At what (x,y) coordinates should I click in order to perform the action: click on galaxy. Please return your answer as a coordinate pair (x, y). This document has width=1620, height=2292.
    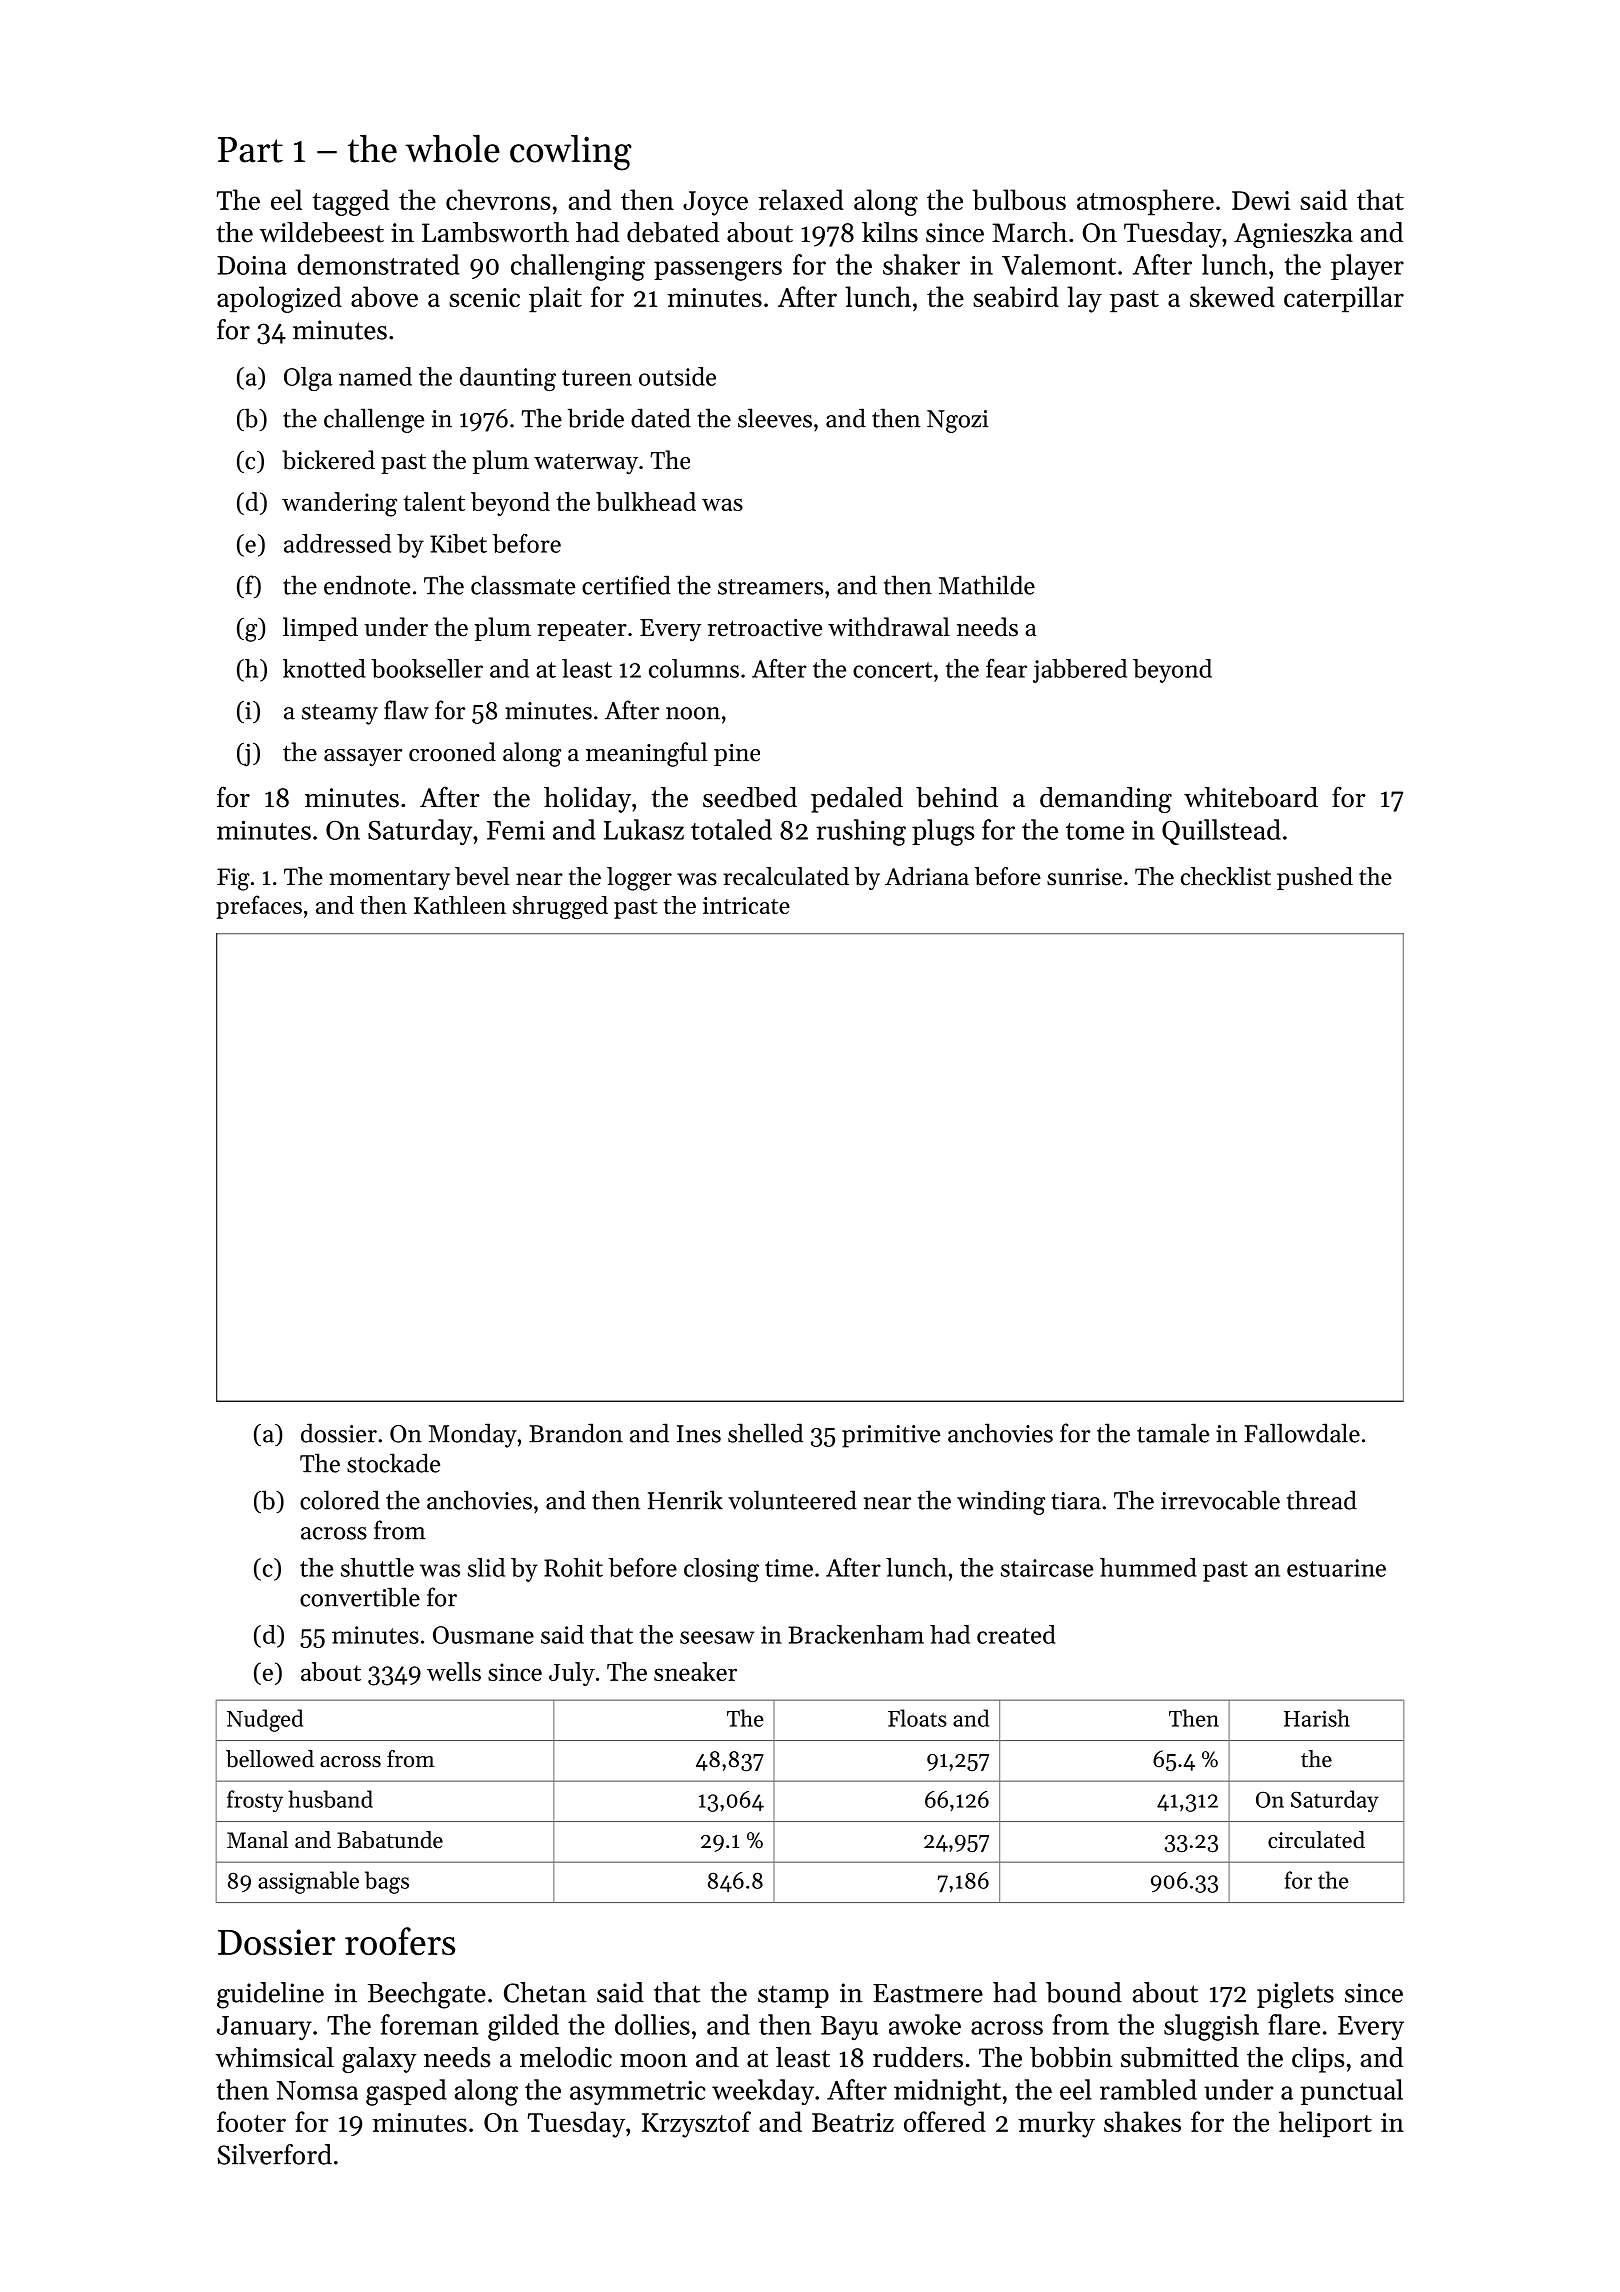
    Looking at the image, I should click on (379, 2060).
